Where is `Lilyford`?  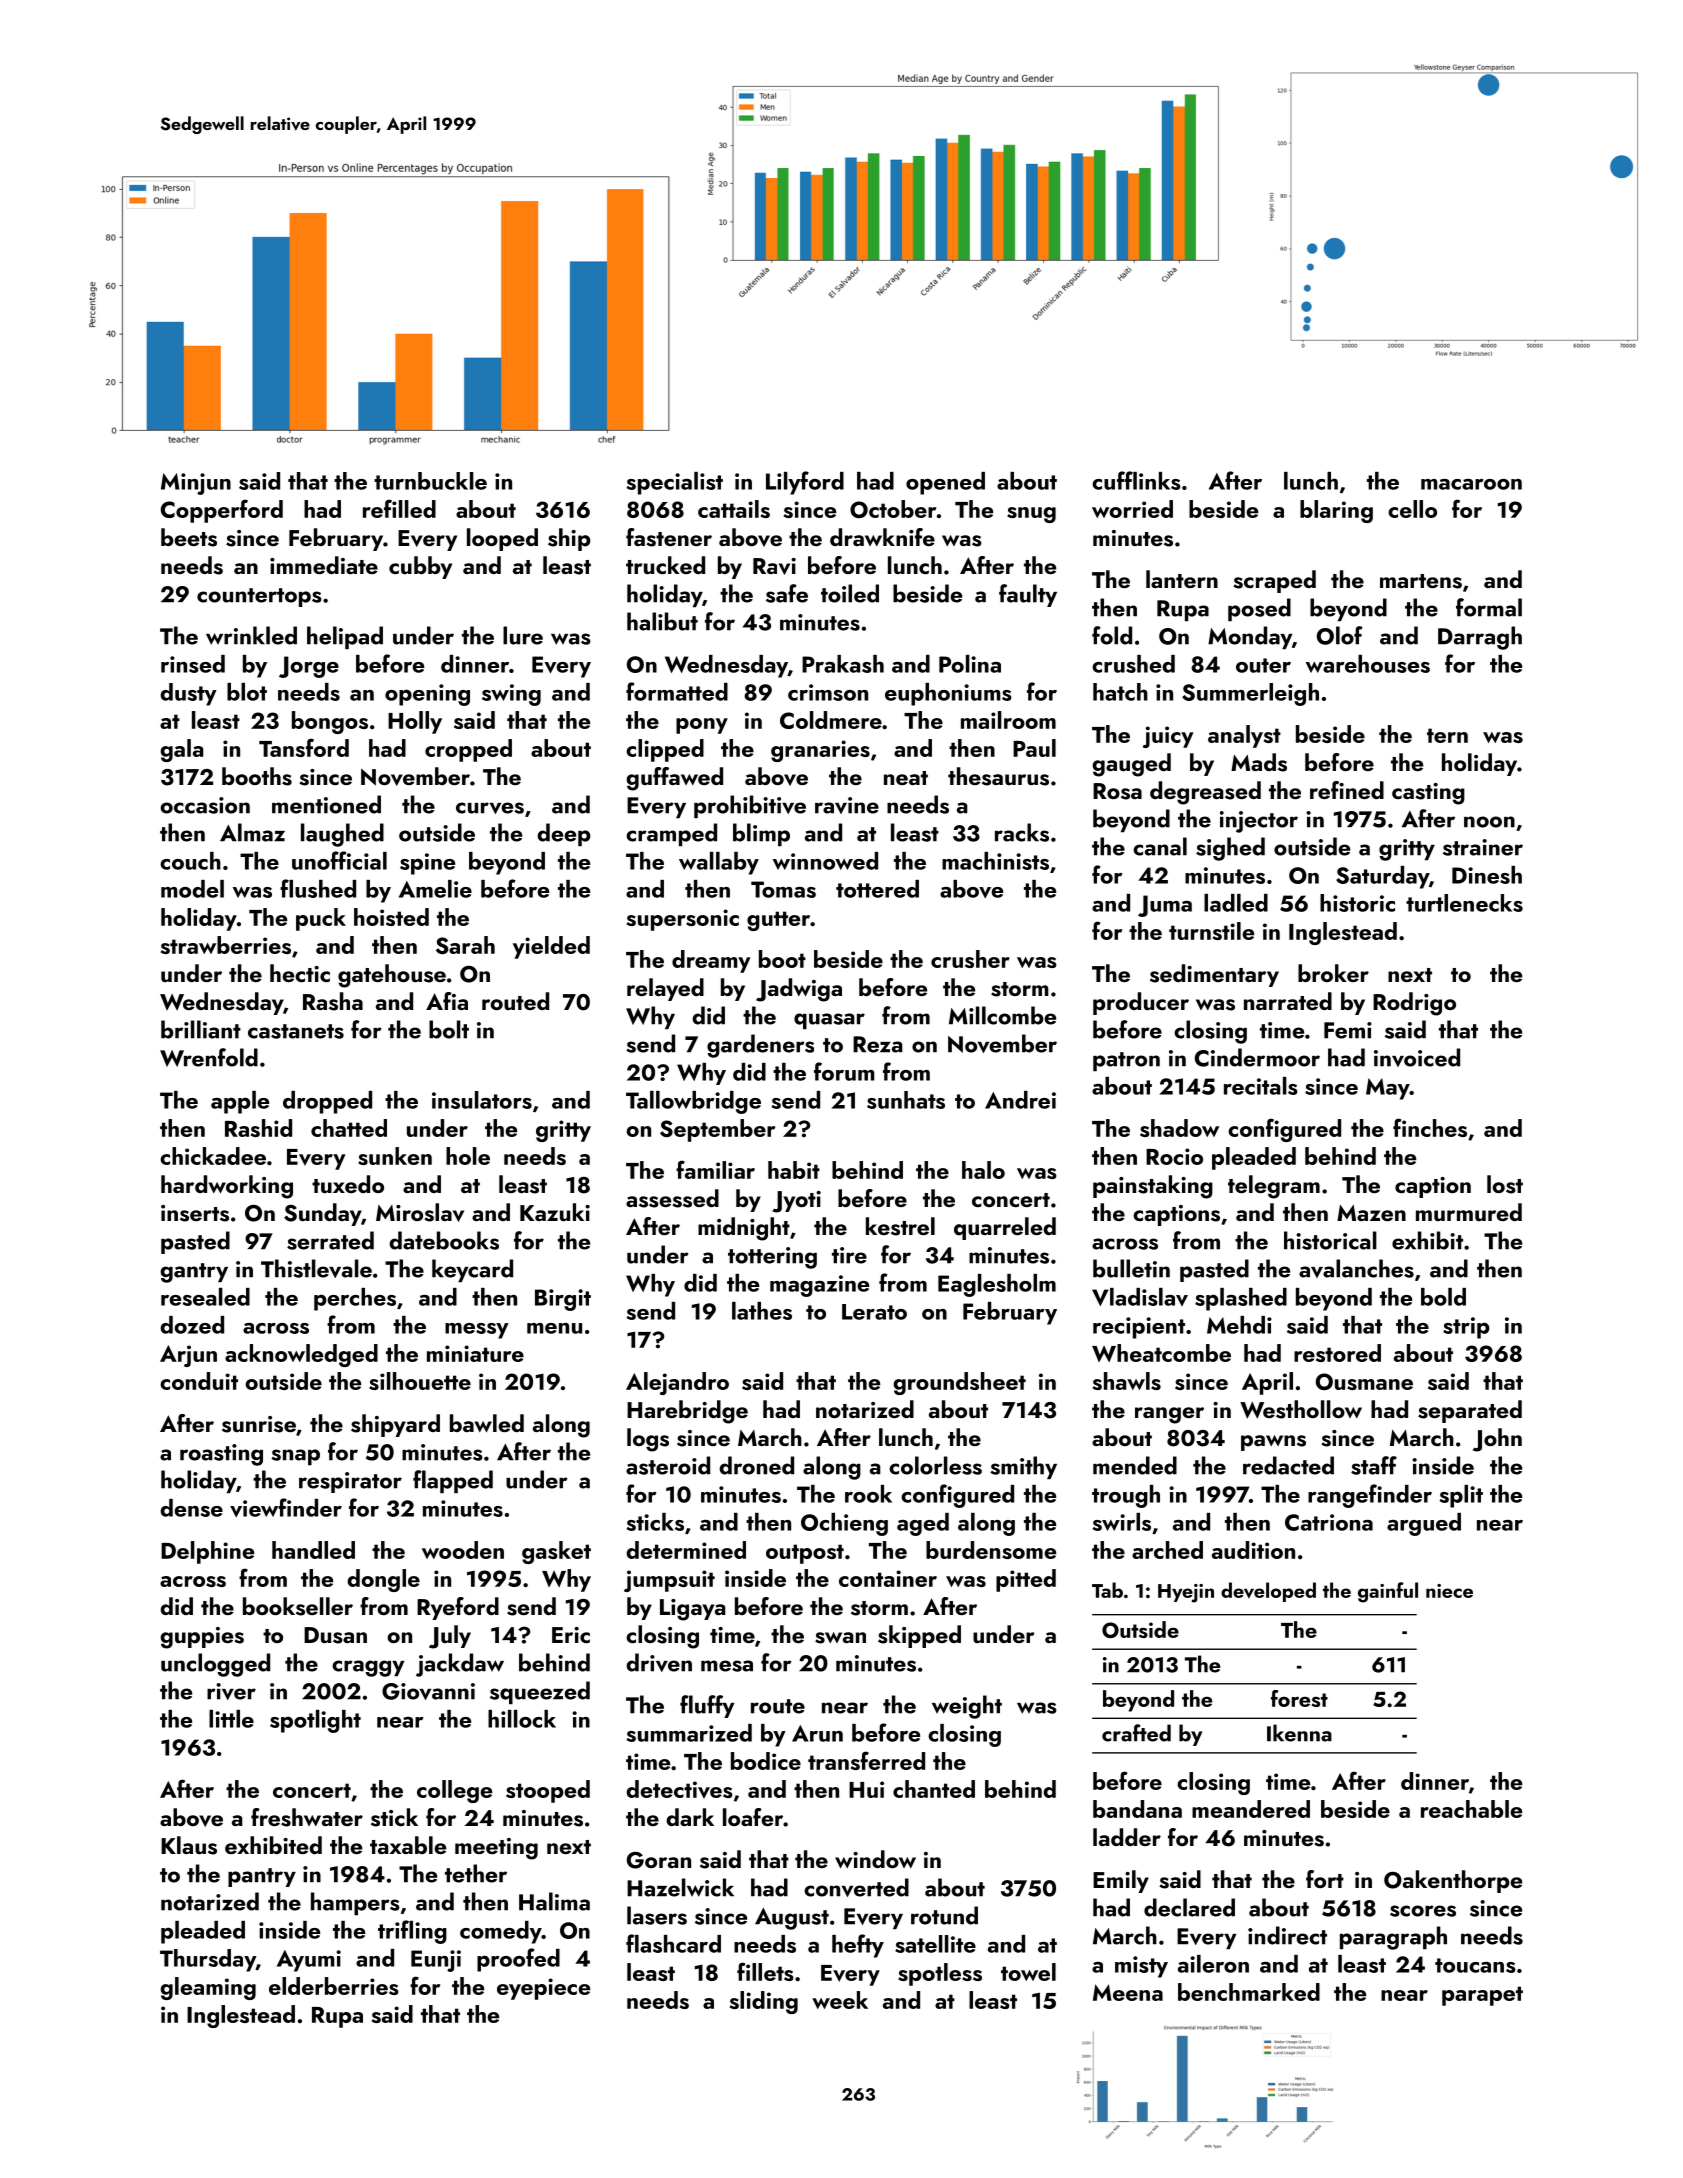
Lilyford is located at coordinates (805, 483).
